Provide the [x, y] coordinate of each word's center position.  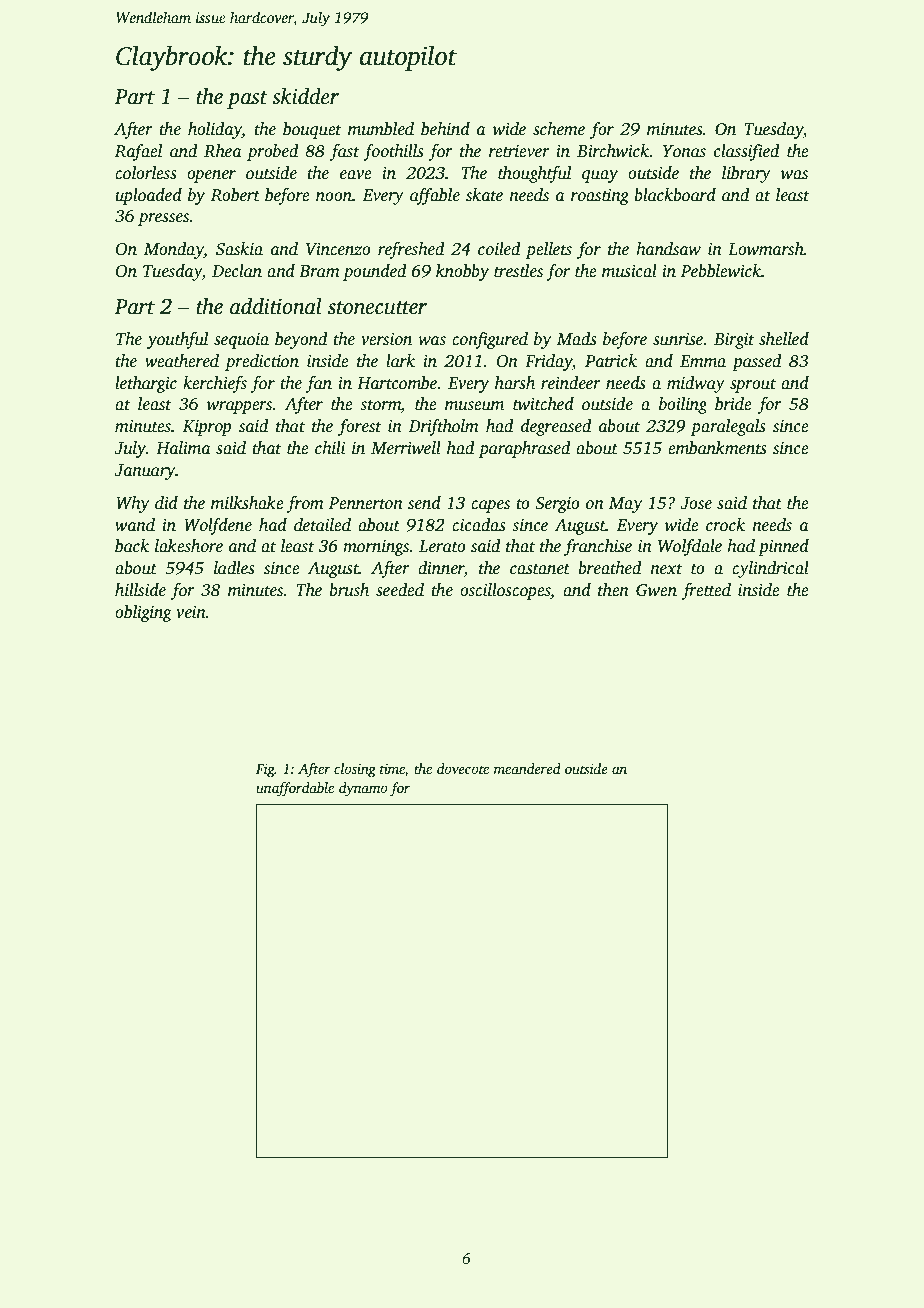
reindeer [571, 383]
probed [272, 152]
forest [360, 427]
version [386, 339]
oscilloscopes [505, 591]
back [132, 546]
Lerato [442, 546]
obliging [143, 613]
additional [276, 306]
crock [725, 525]
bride [733, 404]
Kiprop [206, 428]
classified [746, 152]
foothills [393, 152]
